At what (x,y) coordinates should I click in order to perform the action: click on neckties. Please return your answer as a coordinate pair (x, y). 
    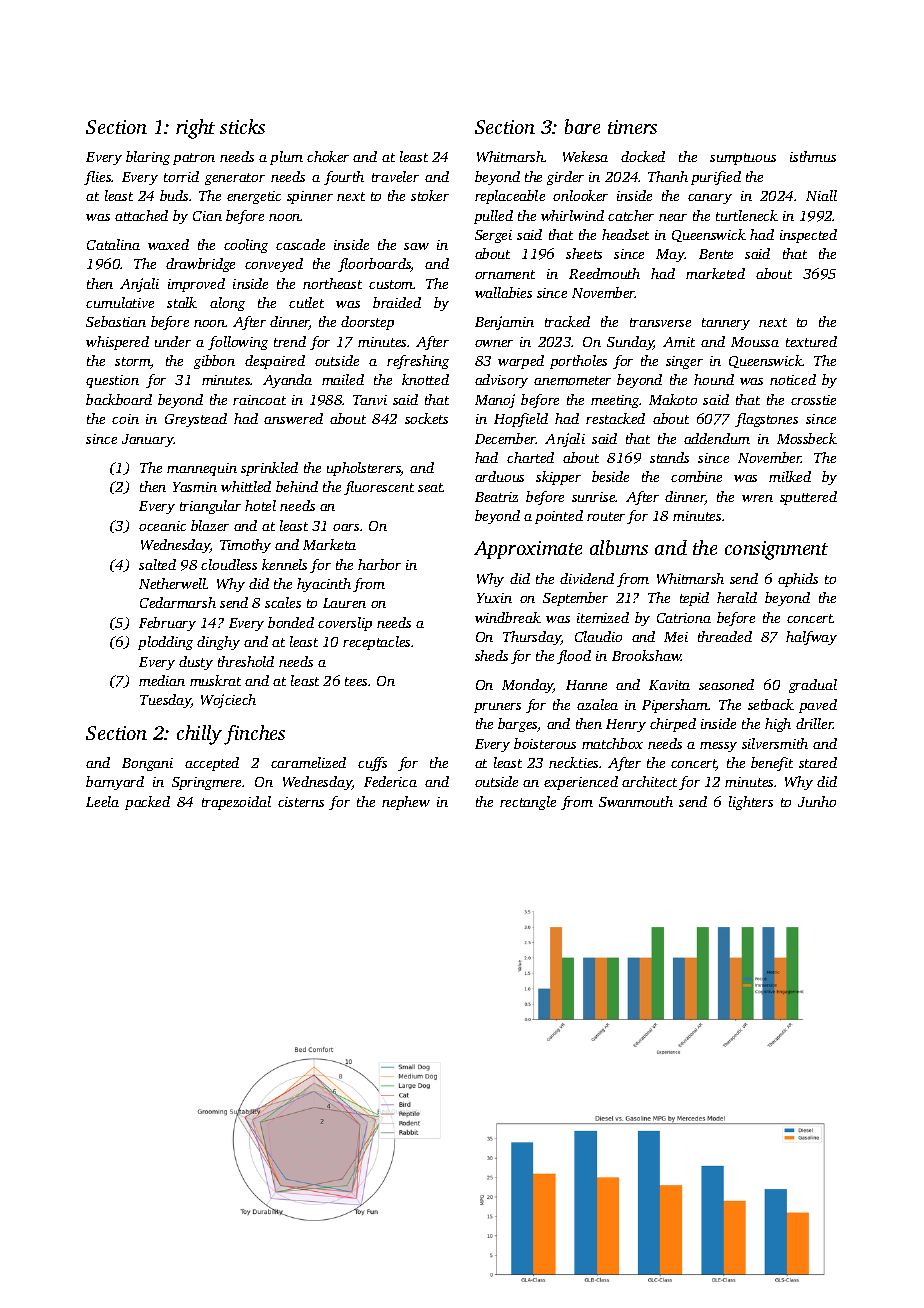
    Looking at the image, I should click on (573, 762).
